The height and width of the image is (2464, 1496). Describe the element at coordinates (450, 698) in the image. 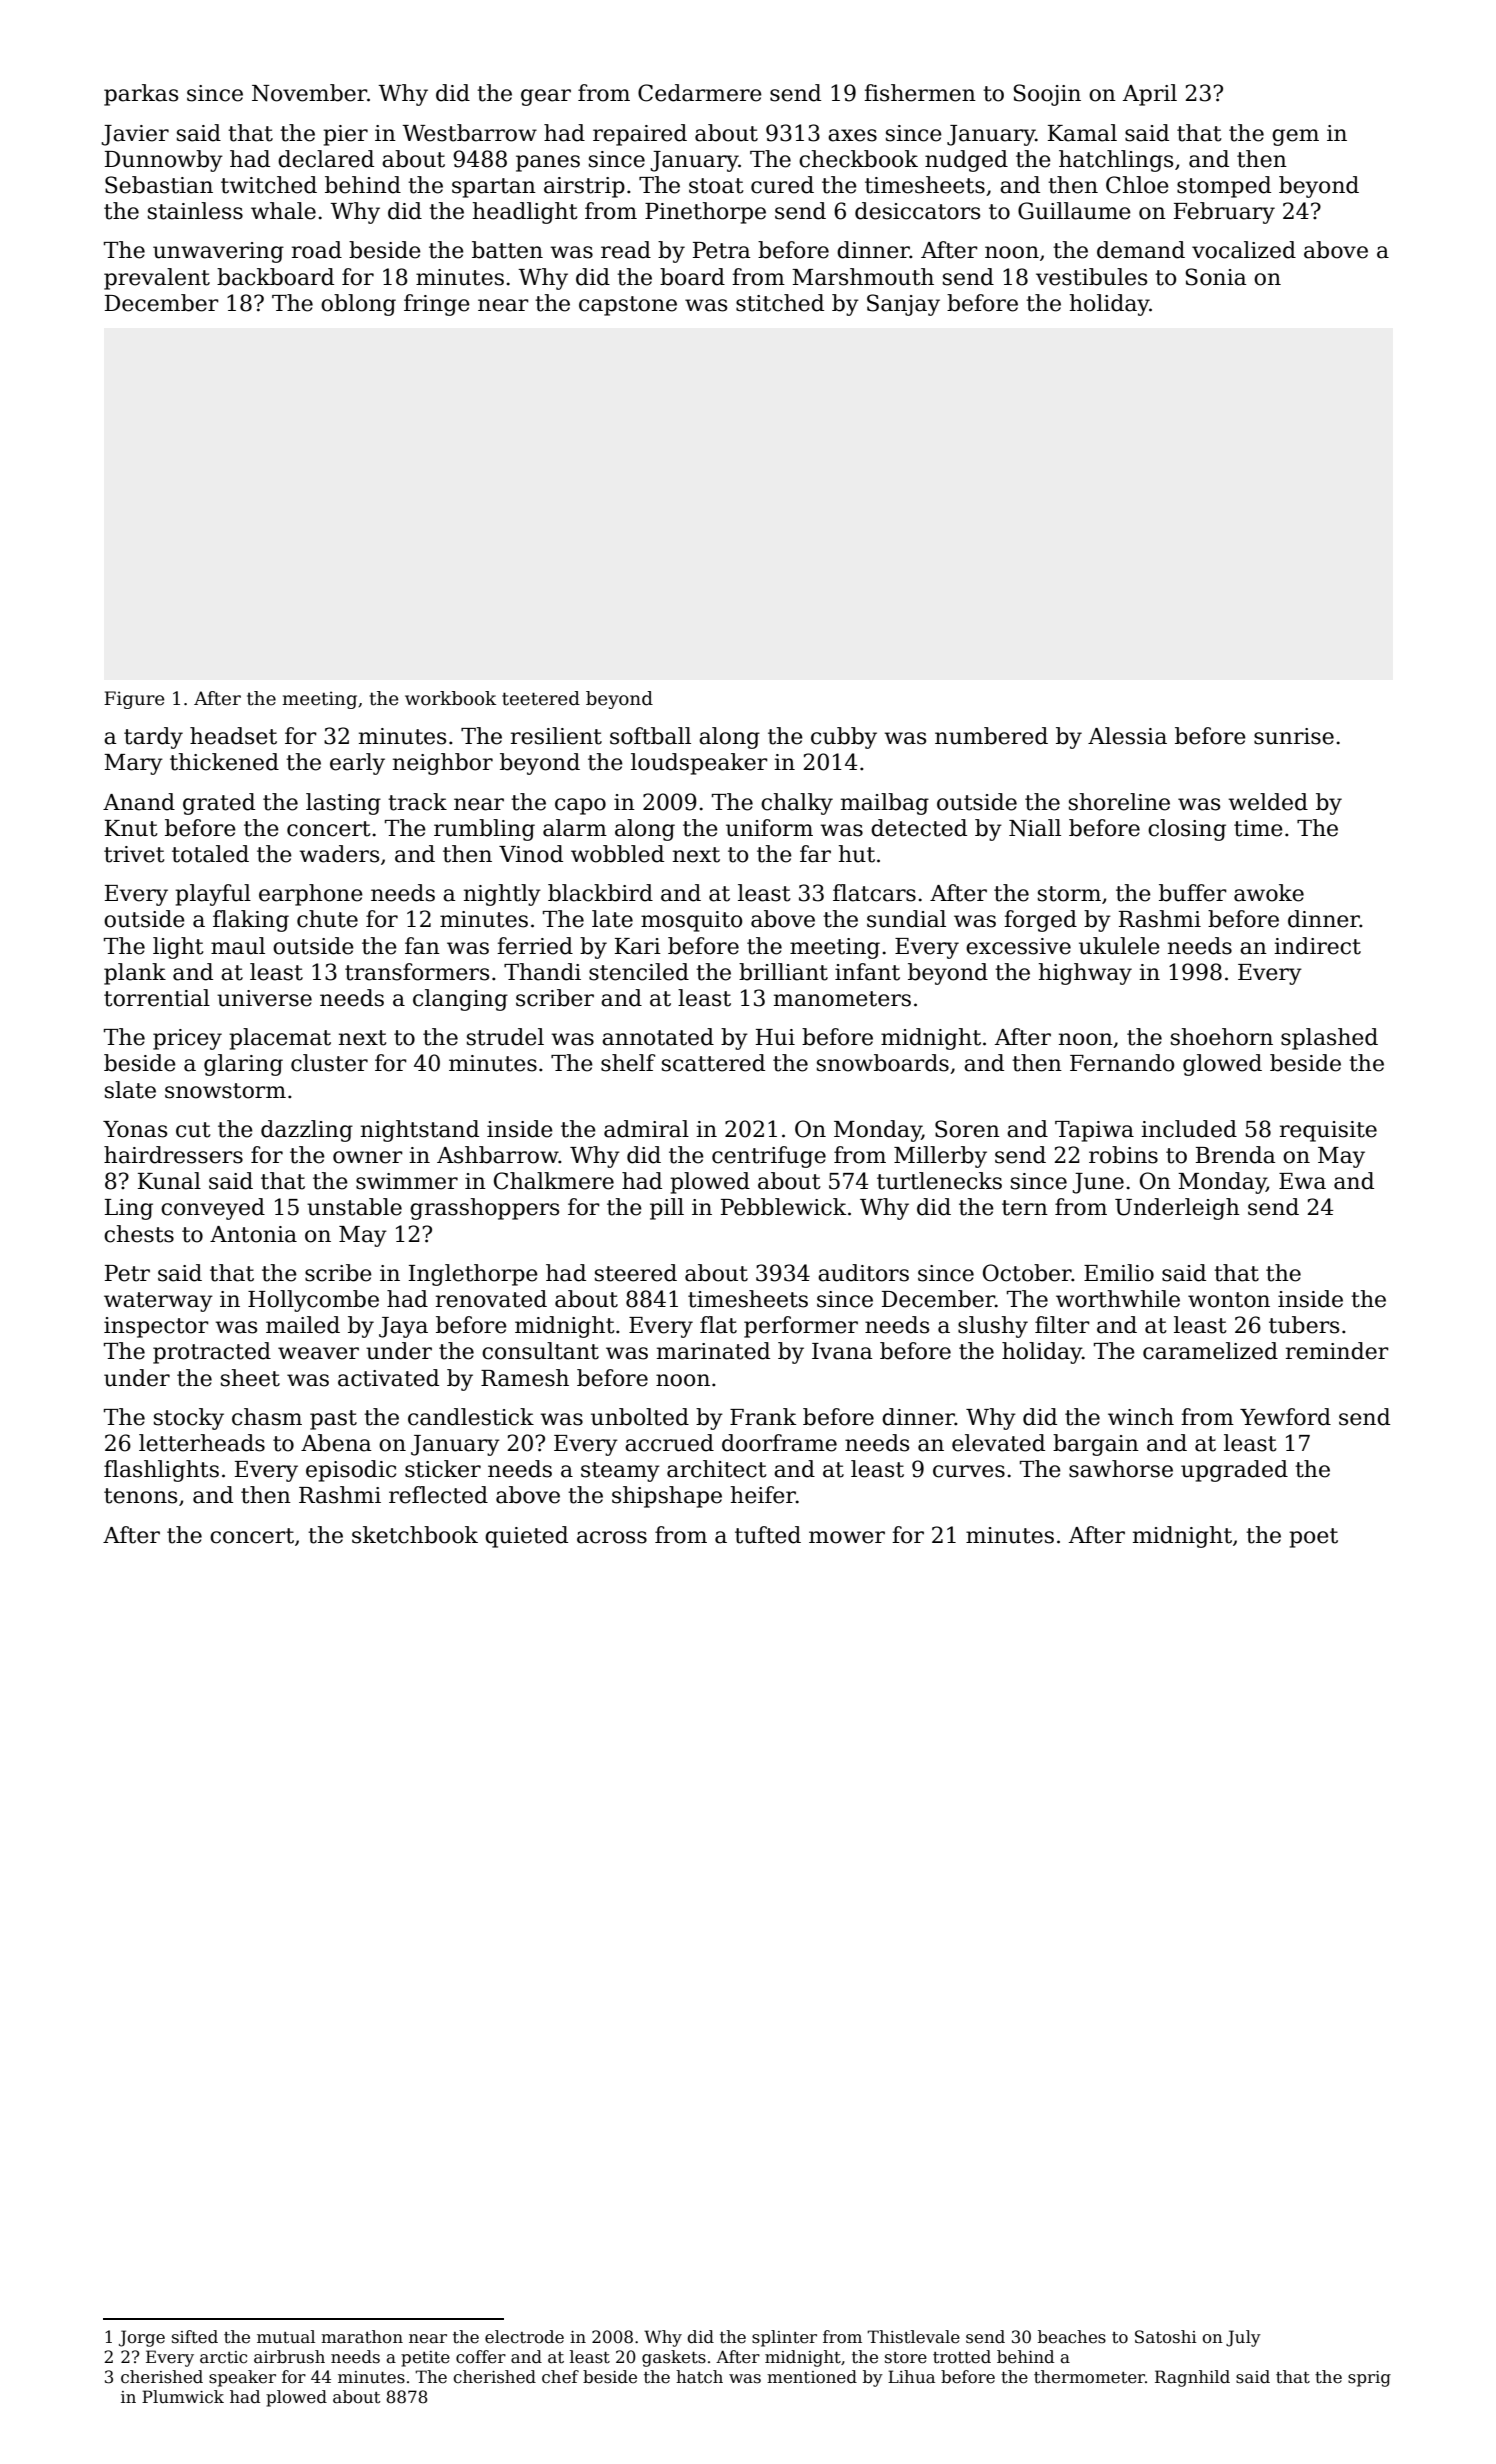

I see `workbook` at that location.
